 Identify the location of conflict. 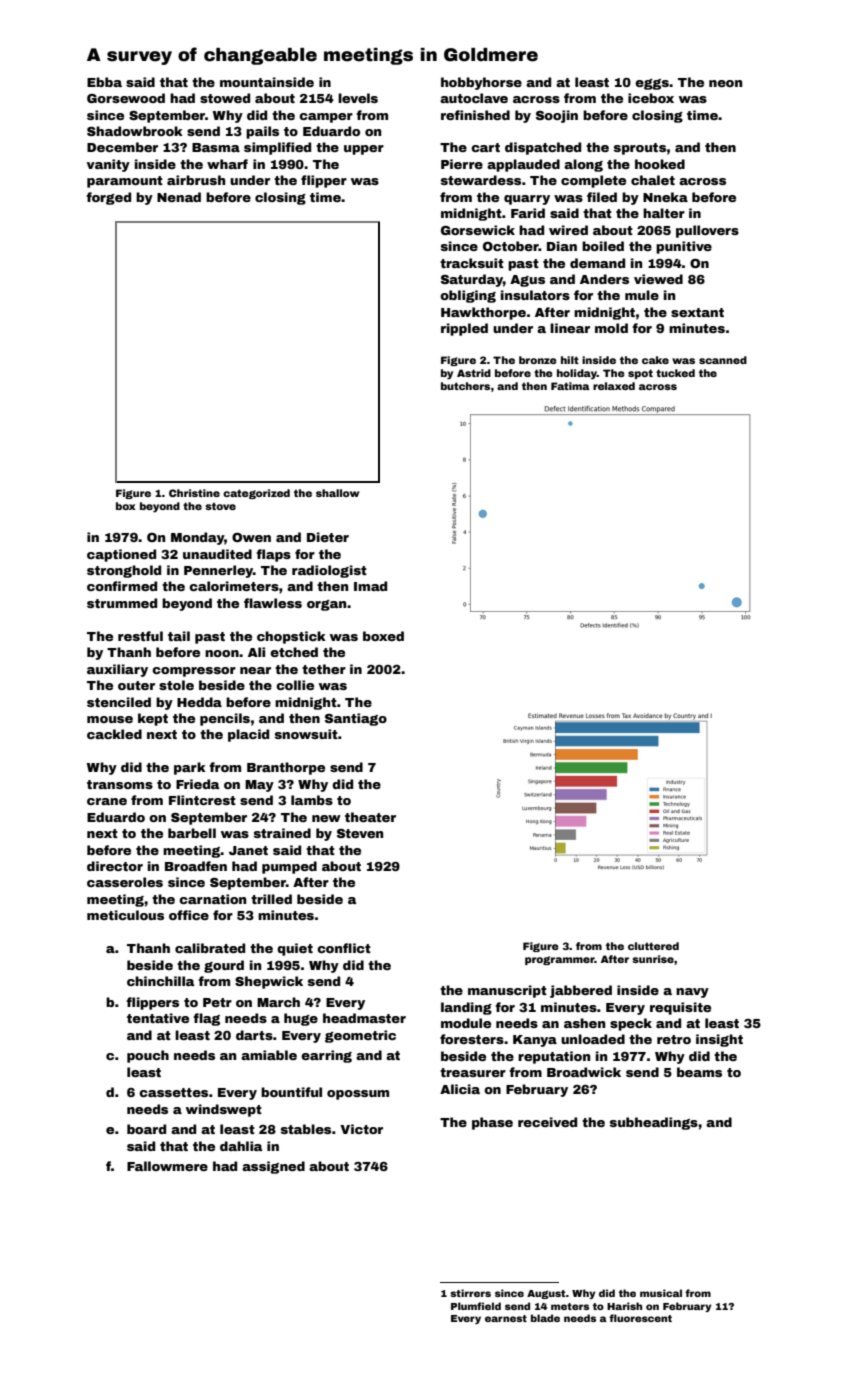
(344, 948).
